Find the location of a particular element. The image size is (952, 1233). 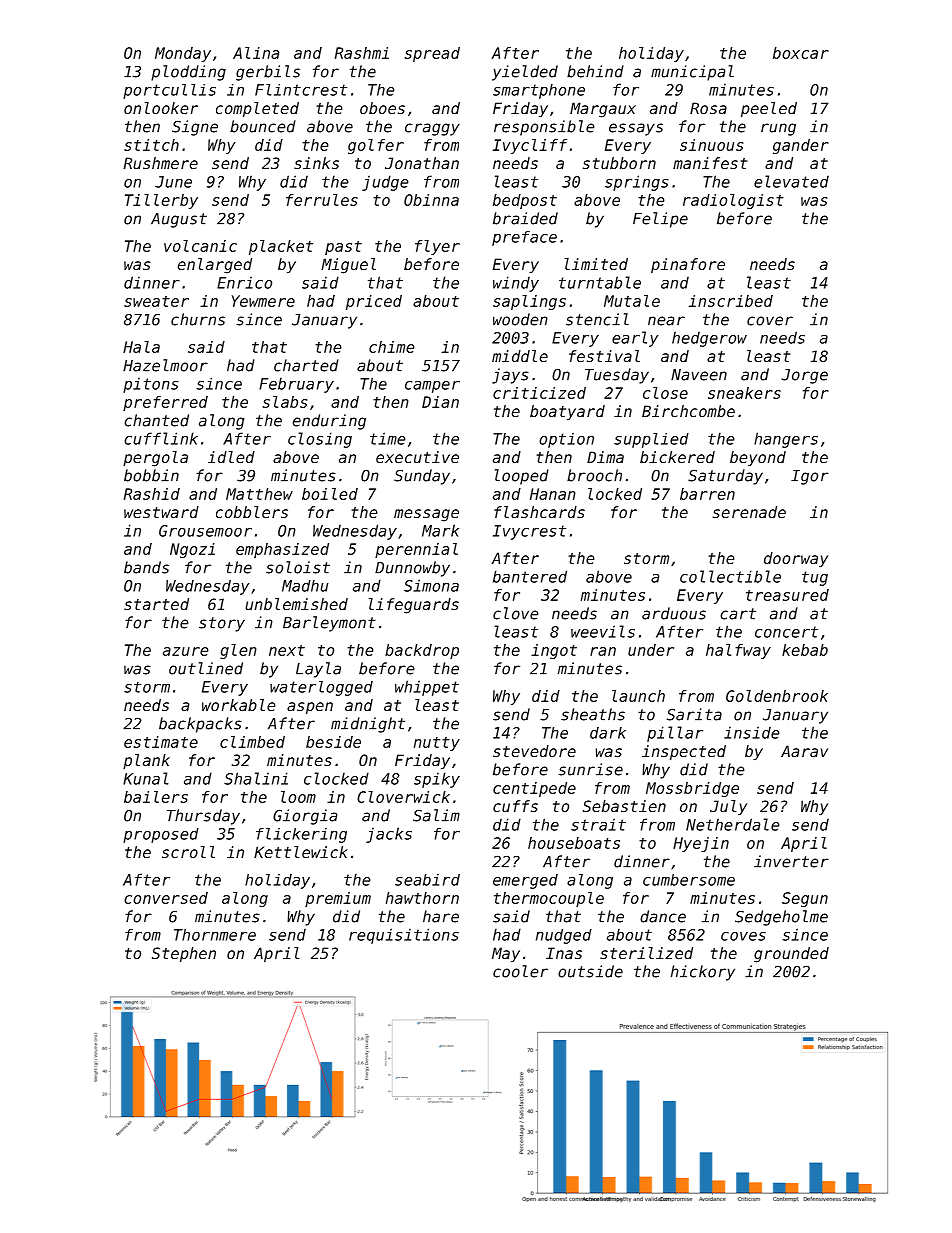

brooch is located at coordinates (594, 475).
